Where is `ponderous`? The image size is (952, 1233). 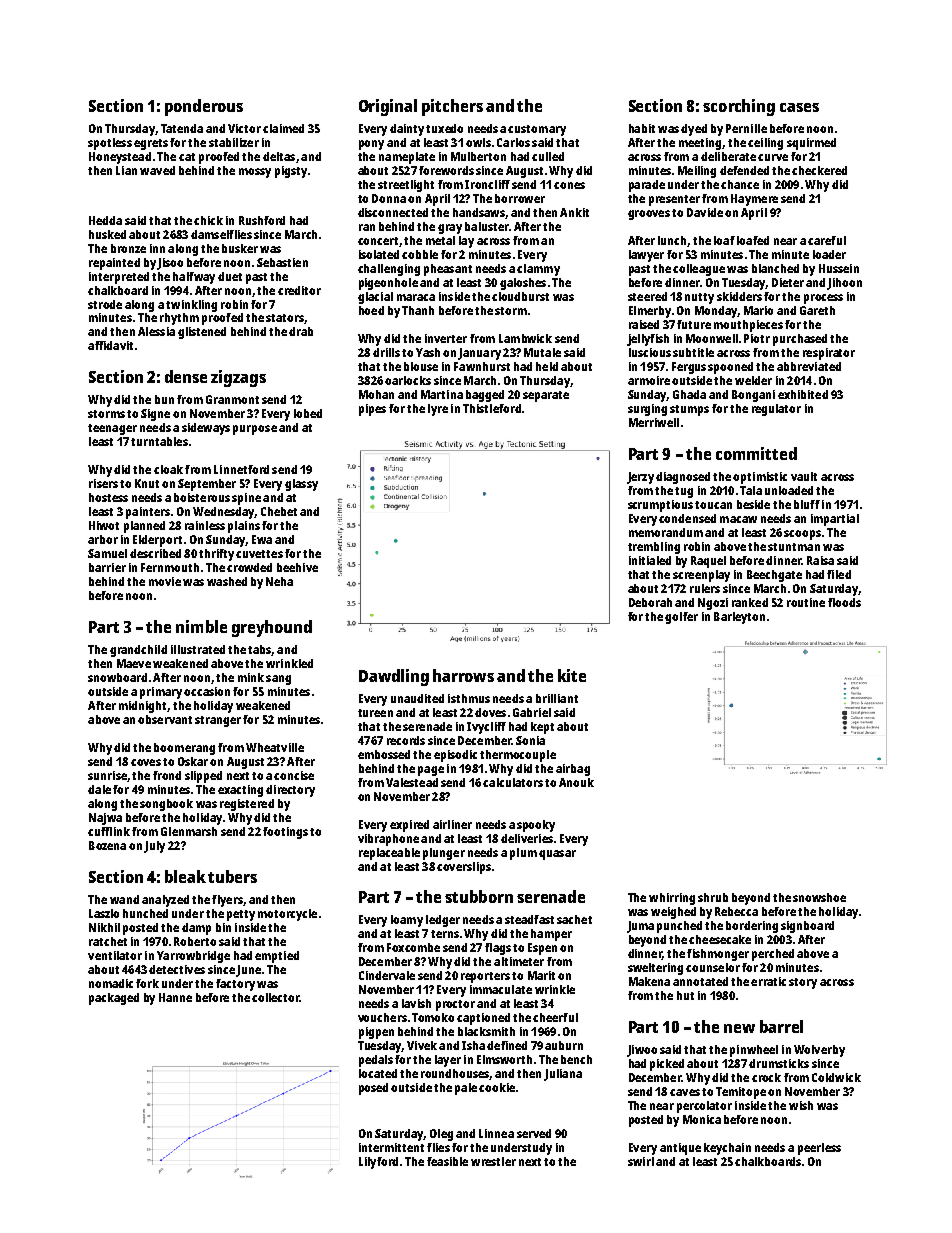 ponderous is located at coordinates (204, 107).
